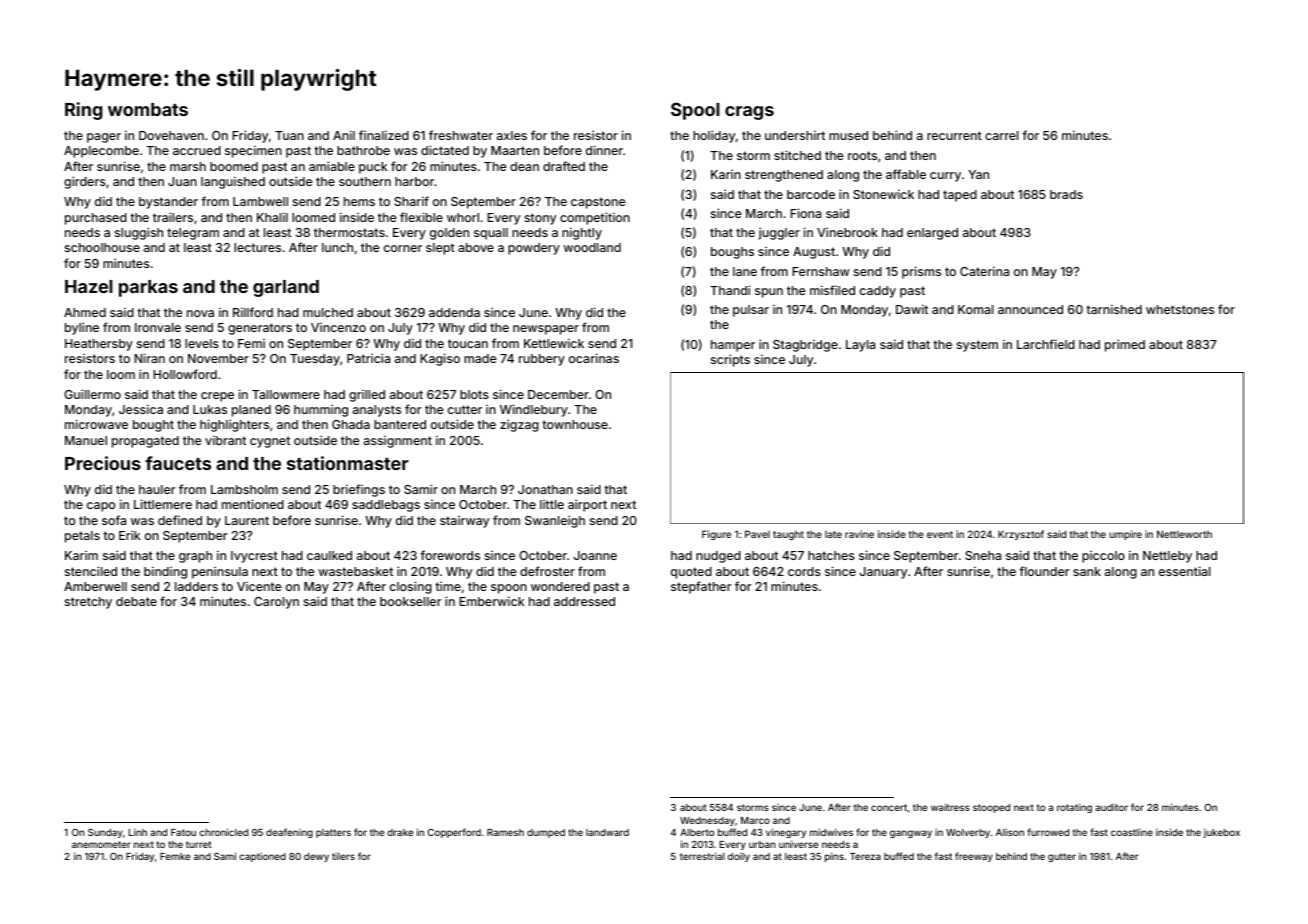  Describe the element at coordinates (1046, 344) in the page. I see `Larchfield` at that location.
